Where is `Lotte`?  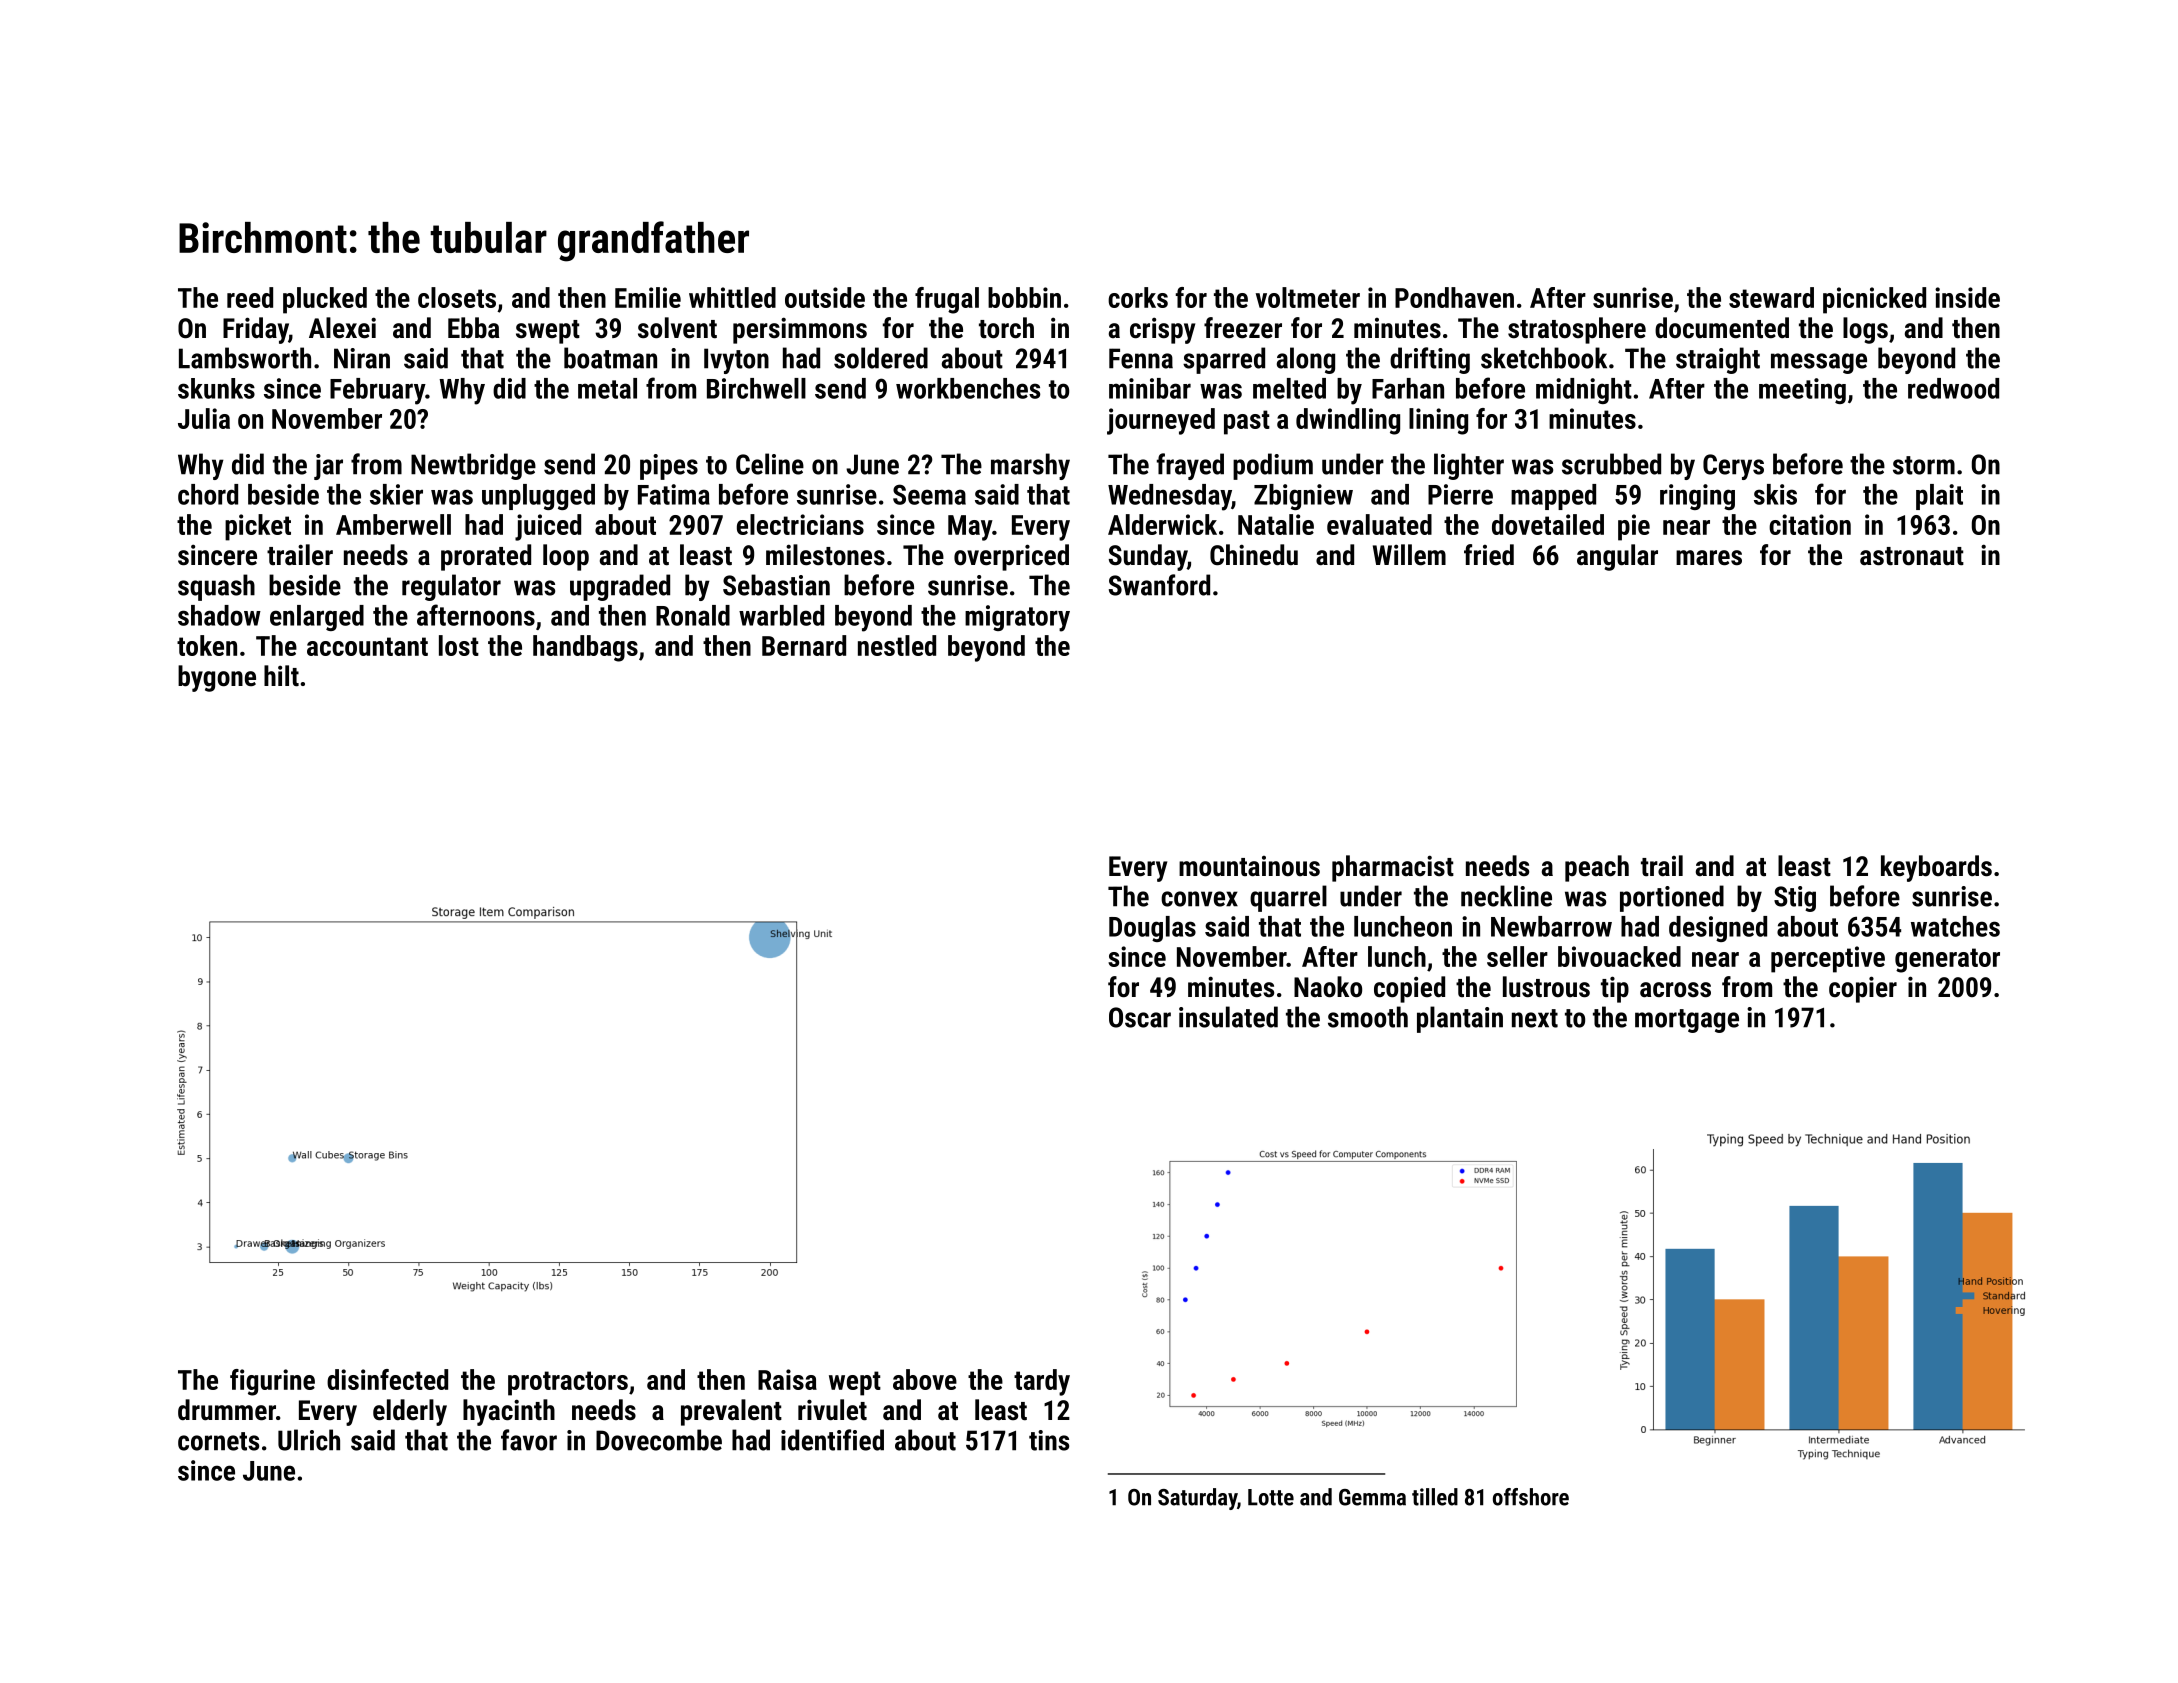 Lotte is located at coordinates (1271, 1497).
